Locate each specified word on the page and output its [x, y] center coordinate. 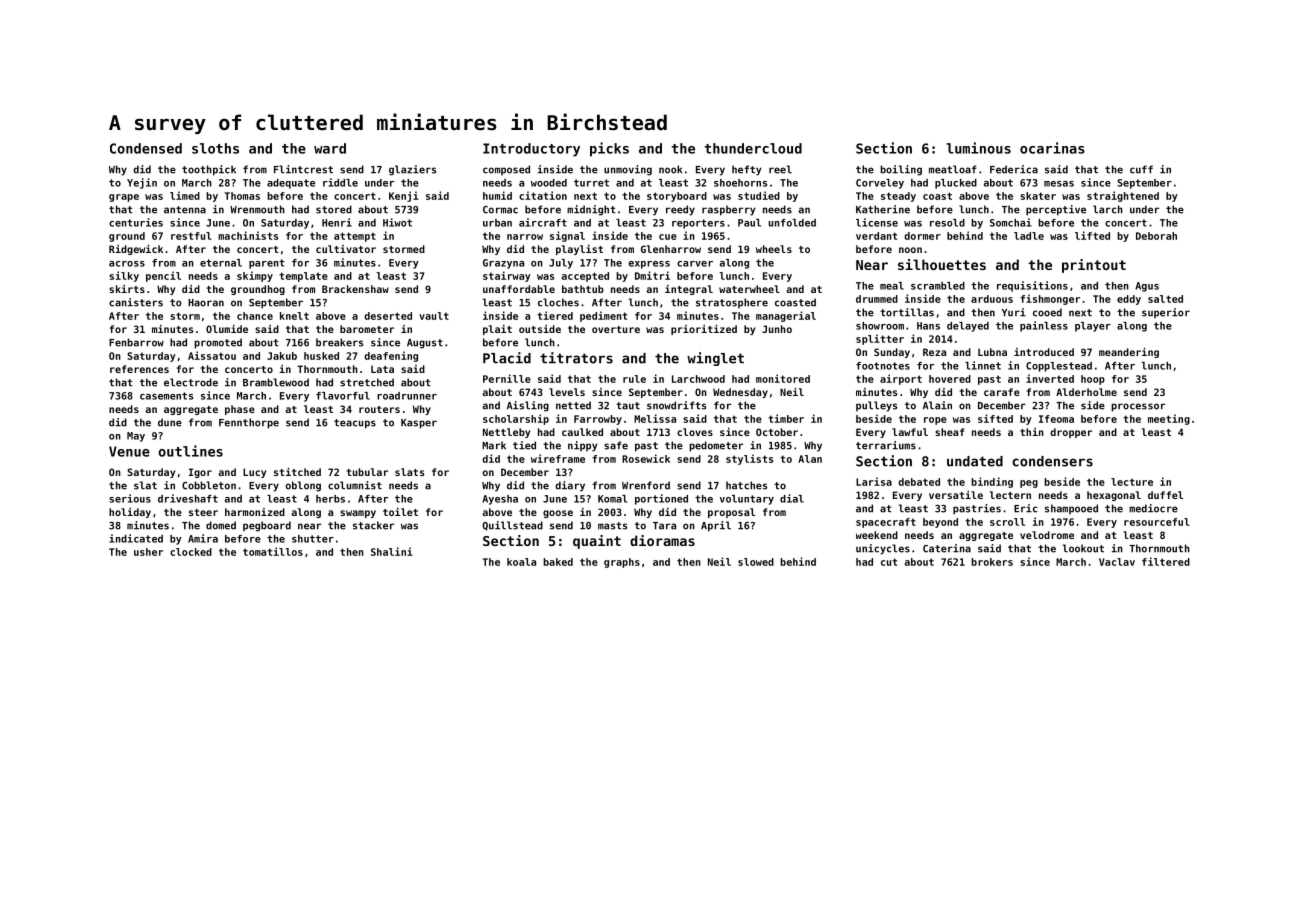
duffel [1165, 495]
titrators [576, 358]
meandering [1129, 353]
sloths [215, 148]
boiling [901, 170]
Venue [129, 451]
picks [609, 149]
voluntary [747, 500]
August [425, 344]
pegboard [267, 526]
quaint [597, 542]
